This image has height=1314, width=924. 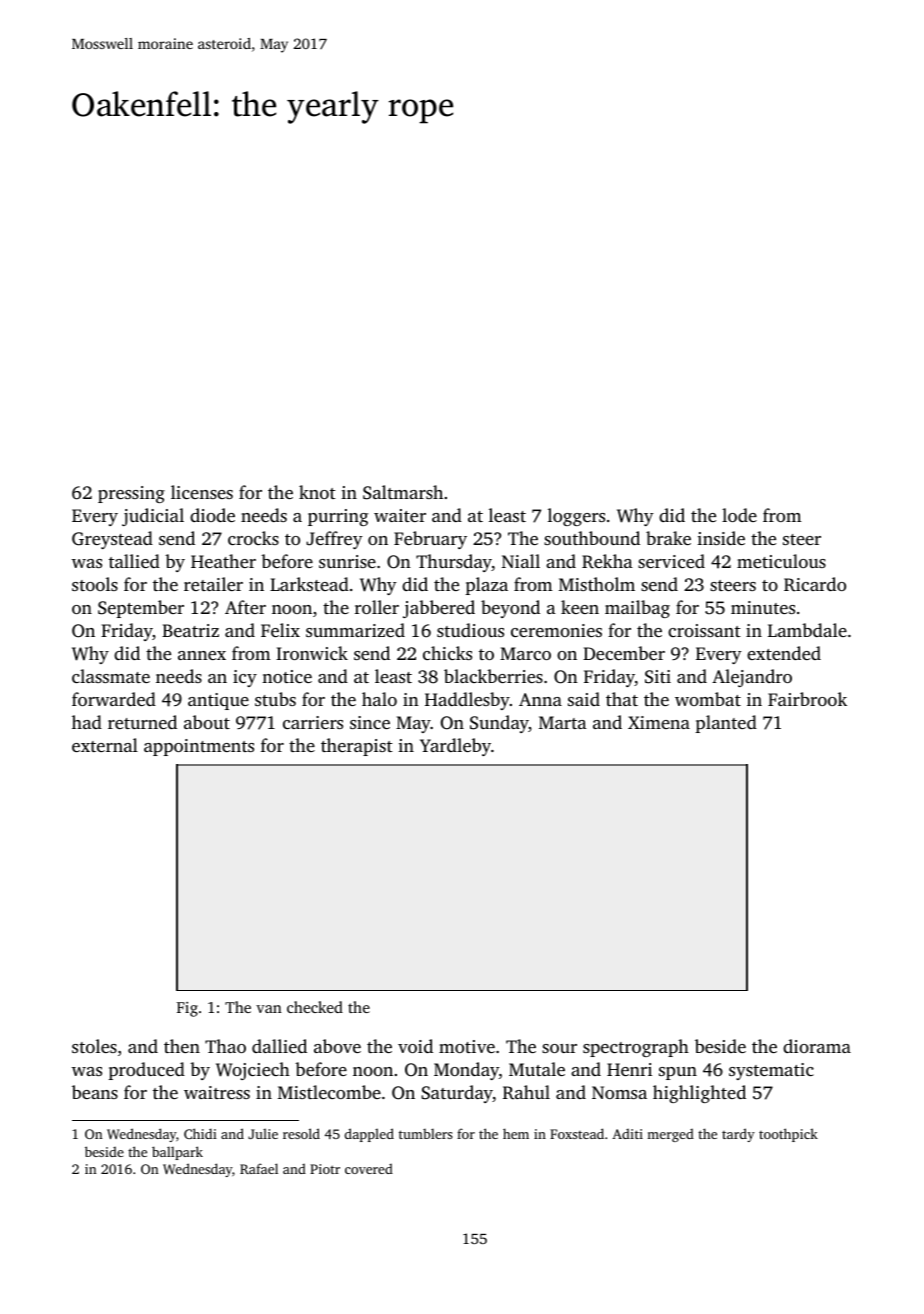 I want to click on dappled, so click(x=369, y=1135).
